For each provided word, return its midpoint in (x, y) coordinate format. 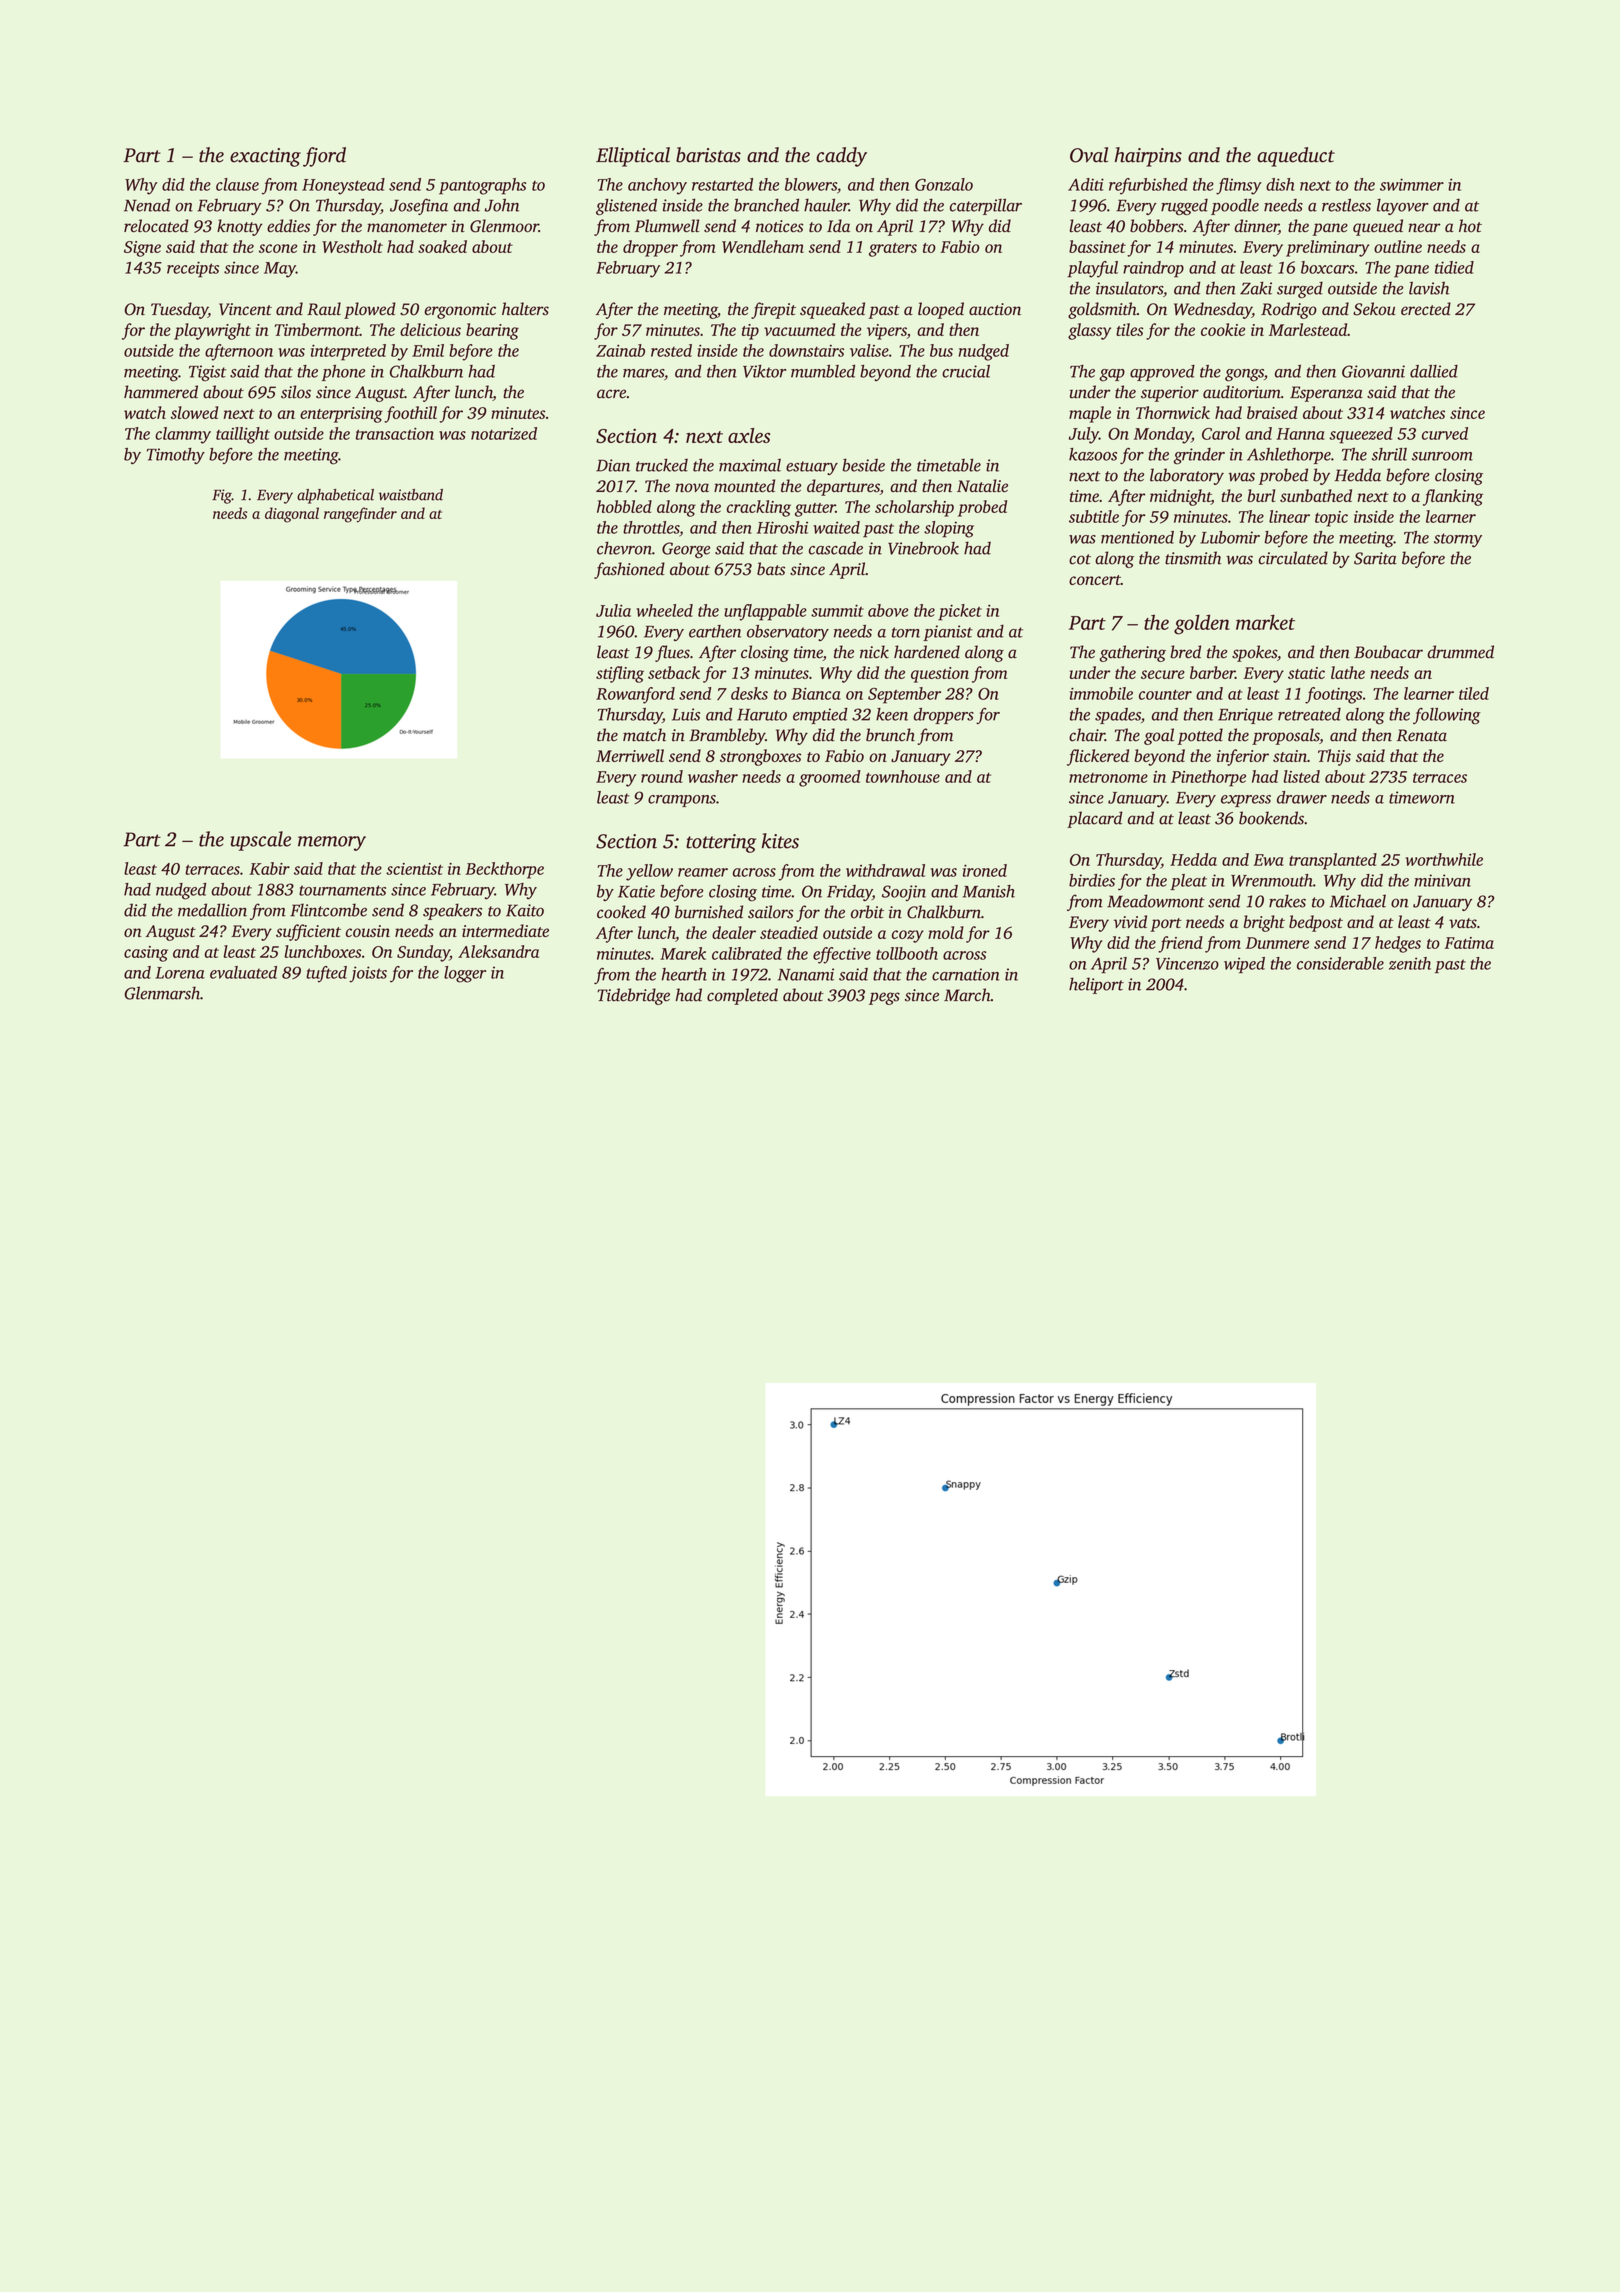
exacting (265, 157)
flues (672, 653)
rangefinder (360, 515)
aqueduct (1296, 157)
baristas (708, 155)
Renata (1422, 735)
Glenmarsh (162, 993)
